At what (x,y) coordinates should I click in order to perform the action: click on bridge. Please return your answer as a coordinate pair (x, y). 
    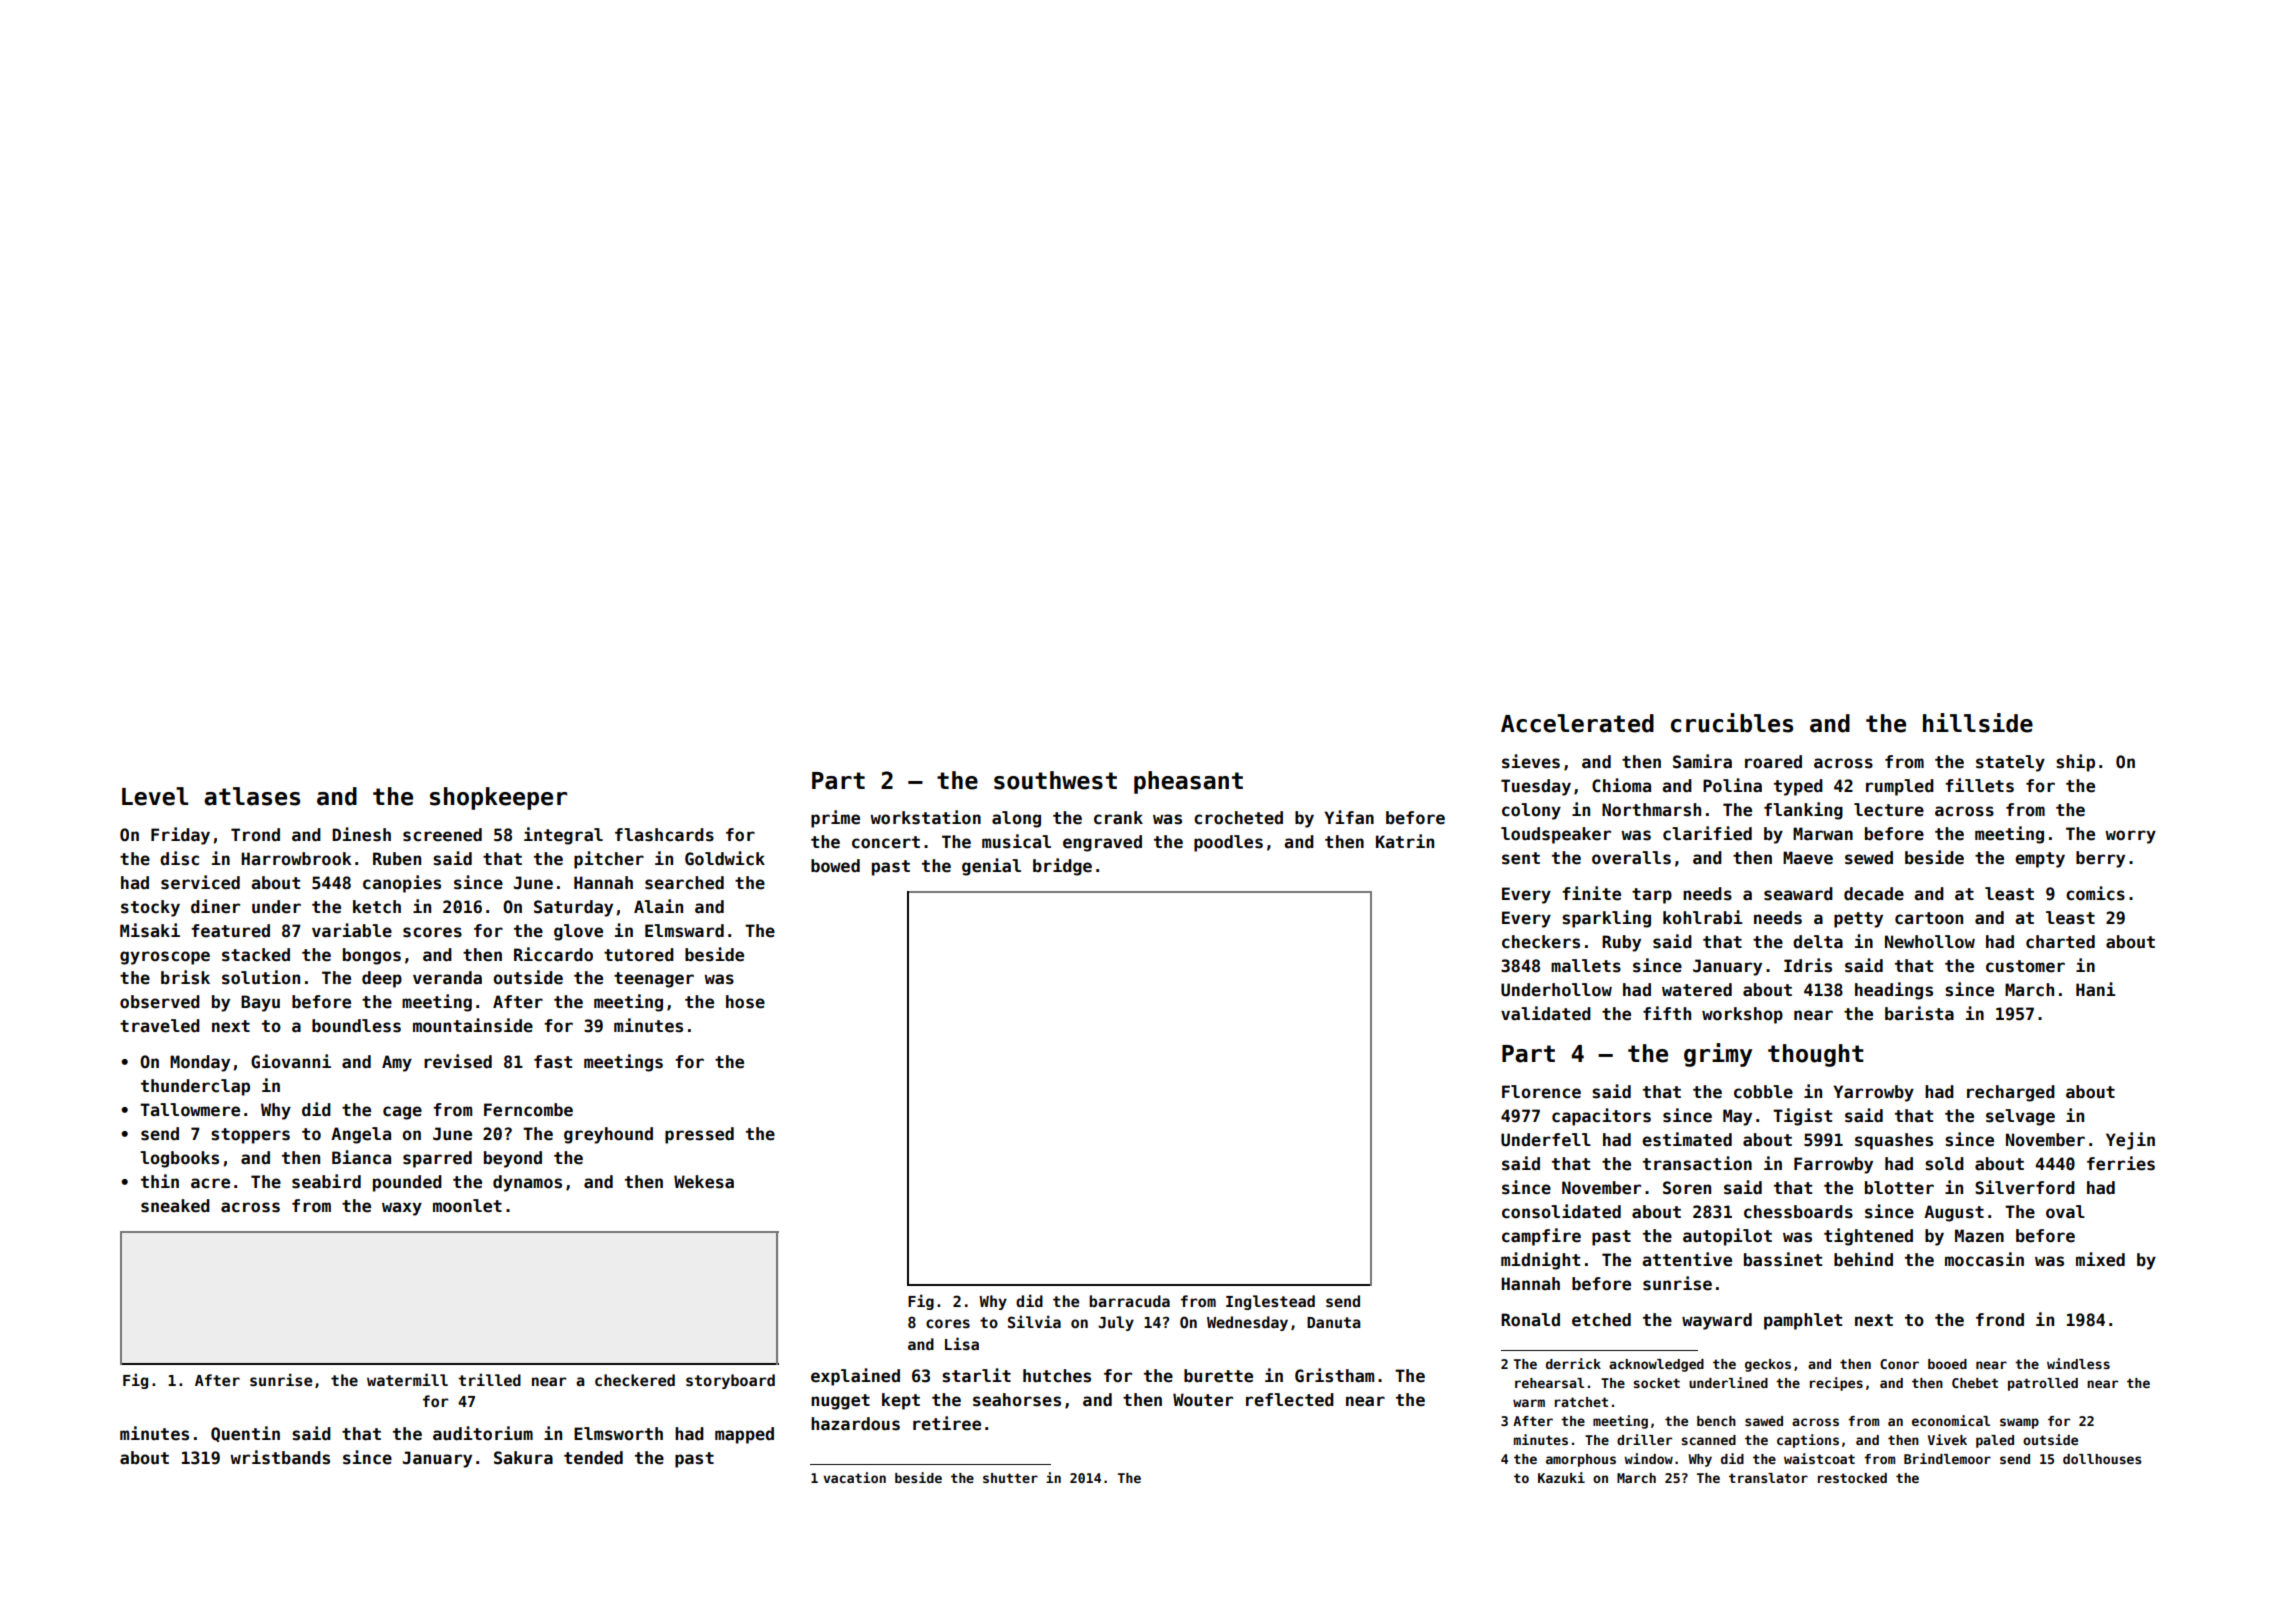
    Looking at the image, I should click on (1062, 867).
